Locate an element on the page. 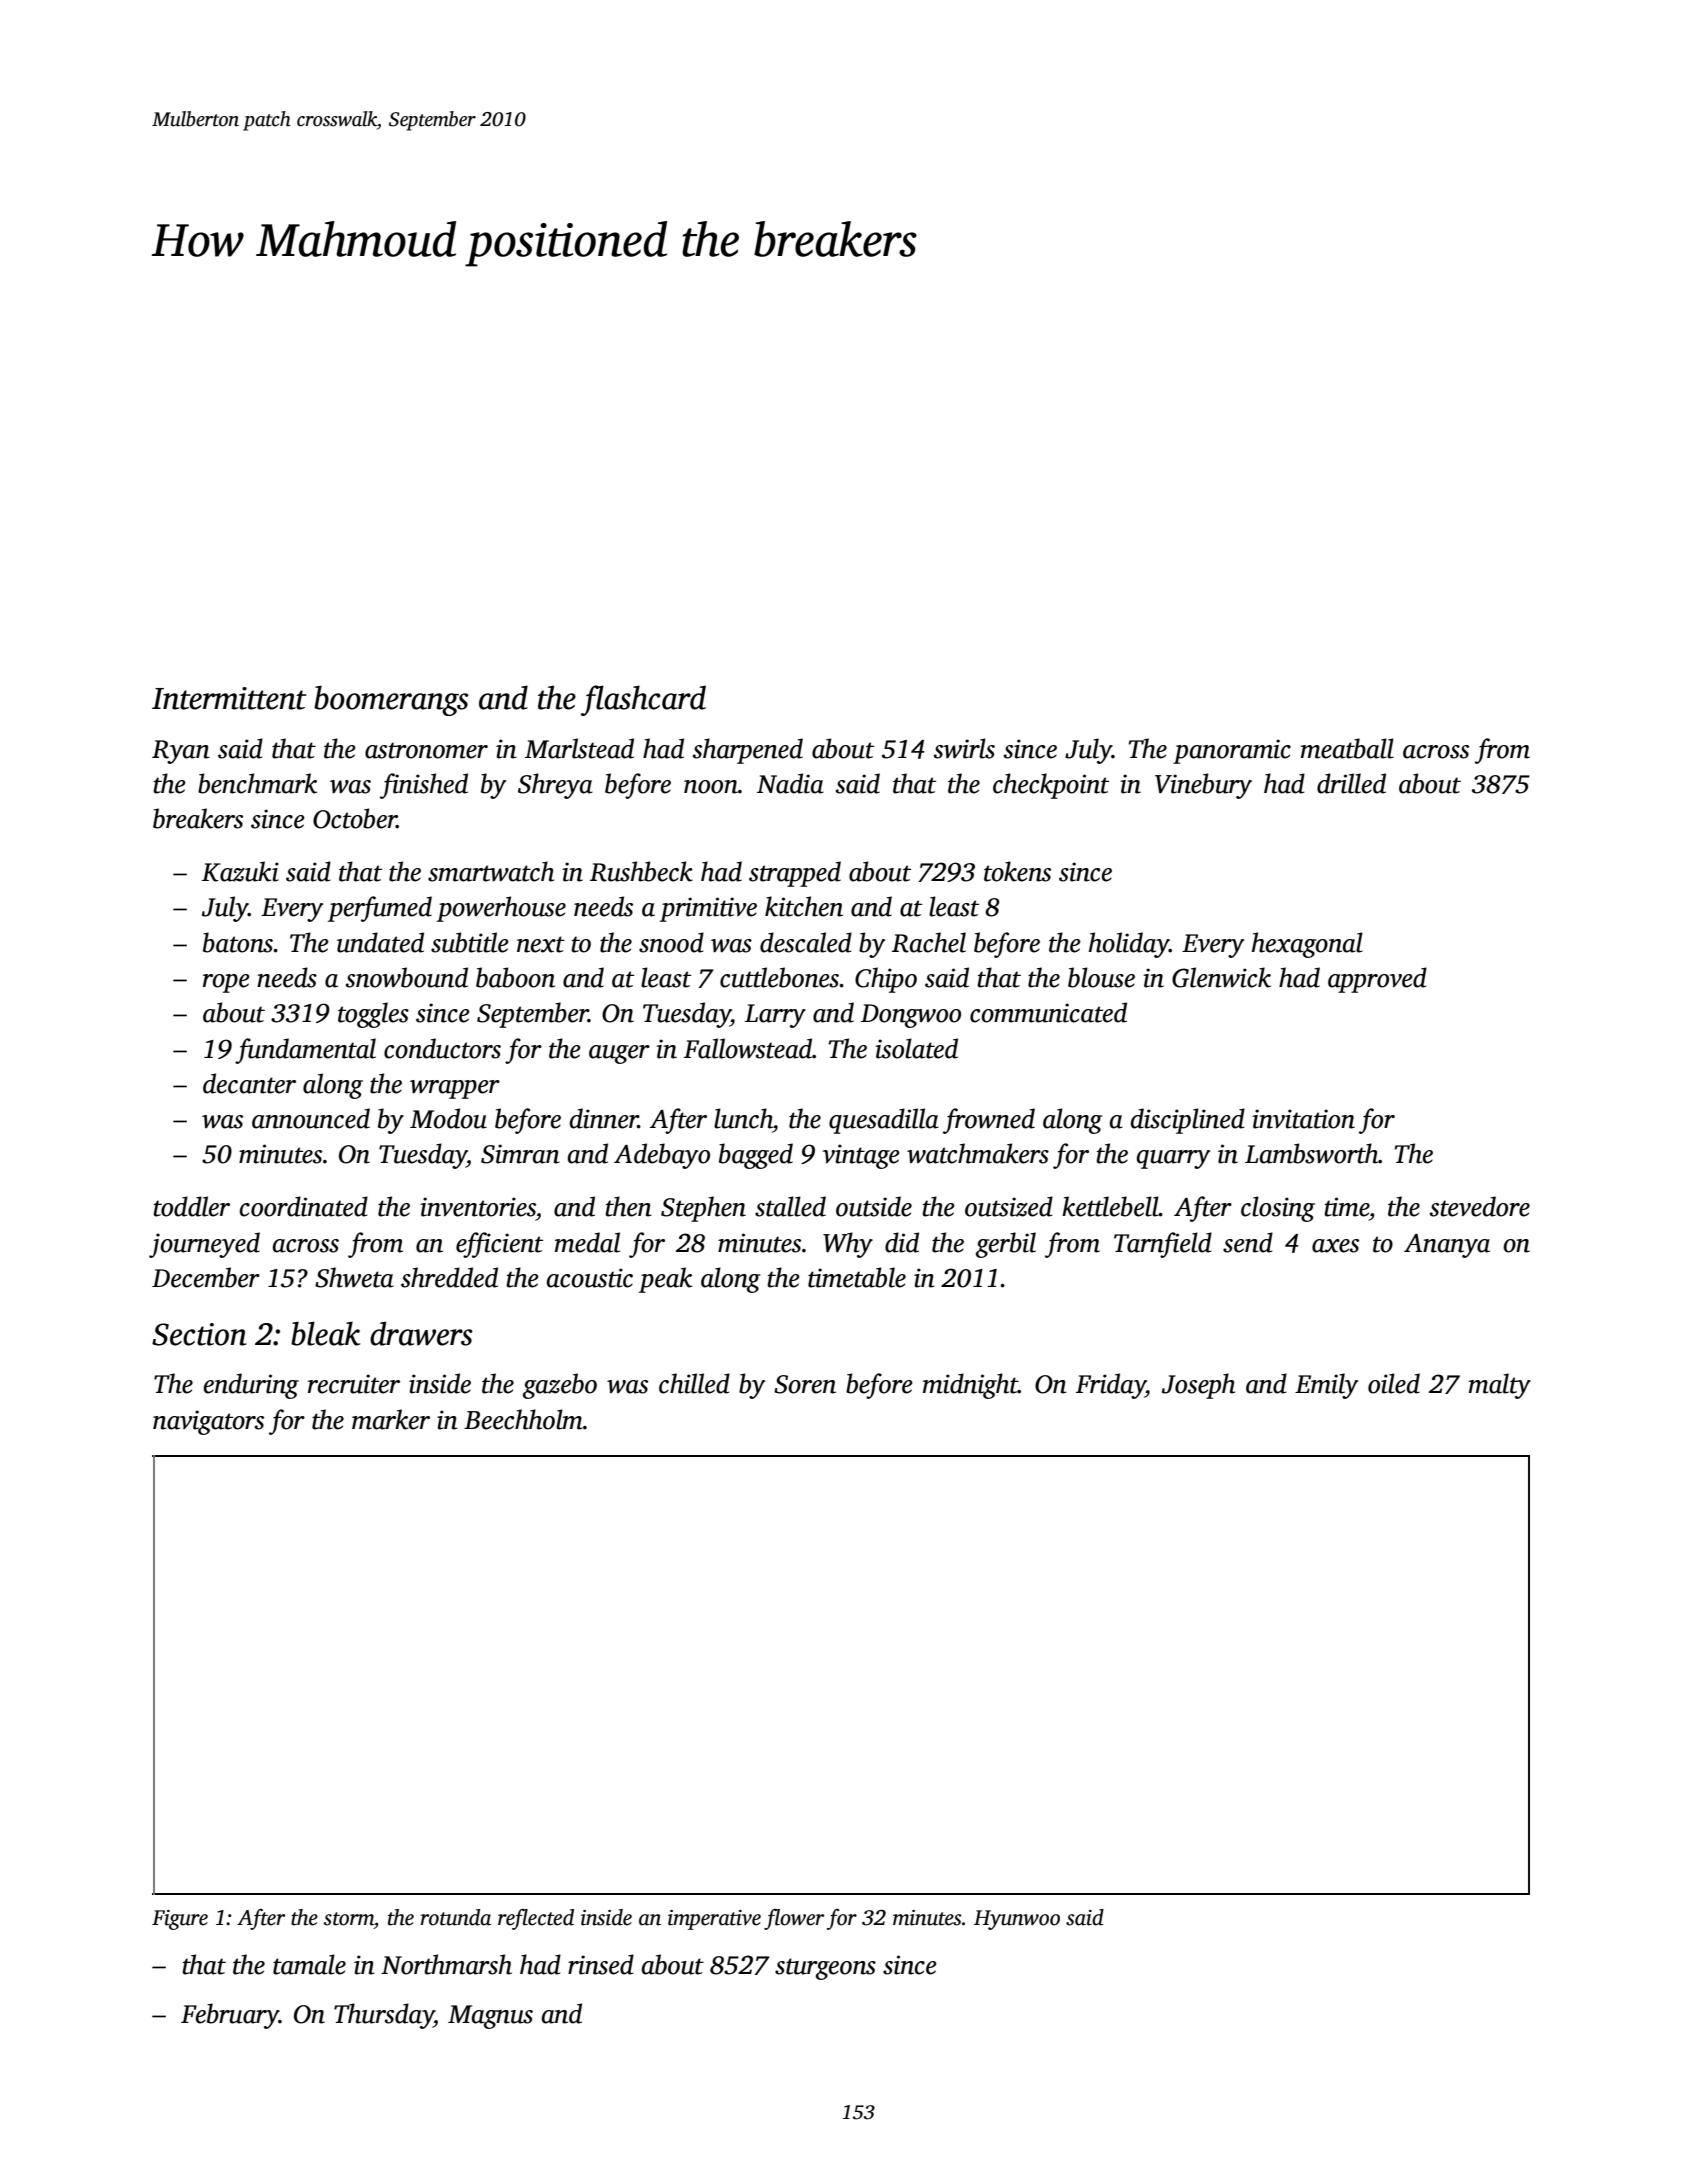 The width and height of the image is (1683, 2178). Nadia is located at coordinates (790, 783).
